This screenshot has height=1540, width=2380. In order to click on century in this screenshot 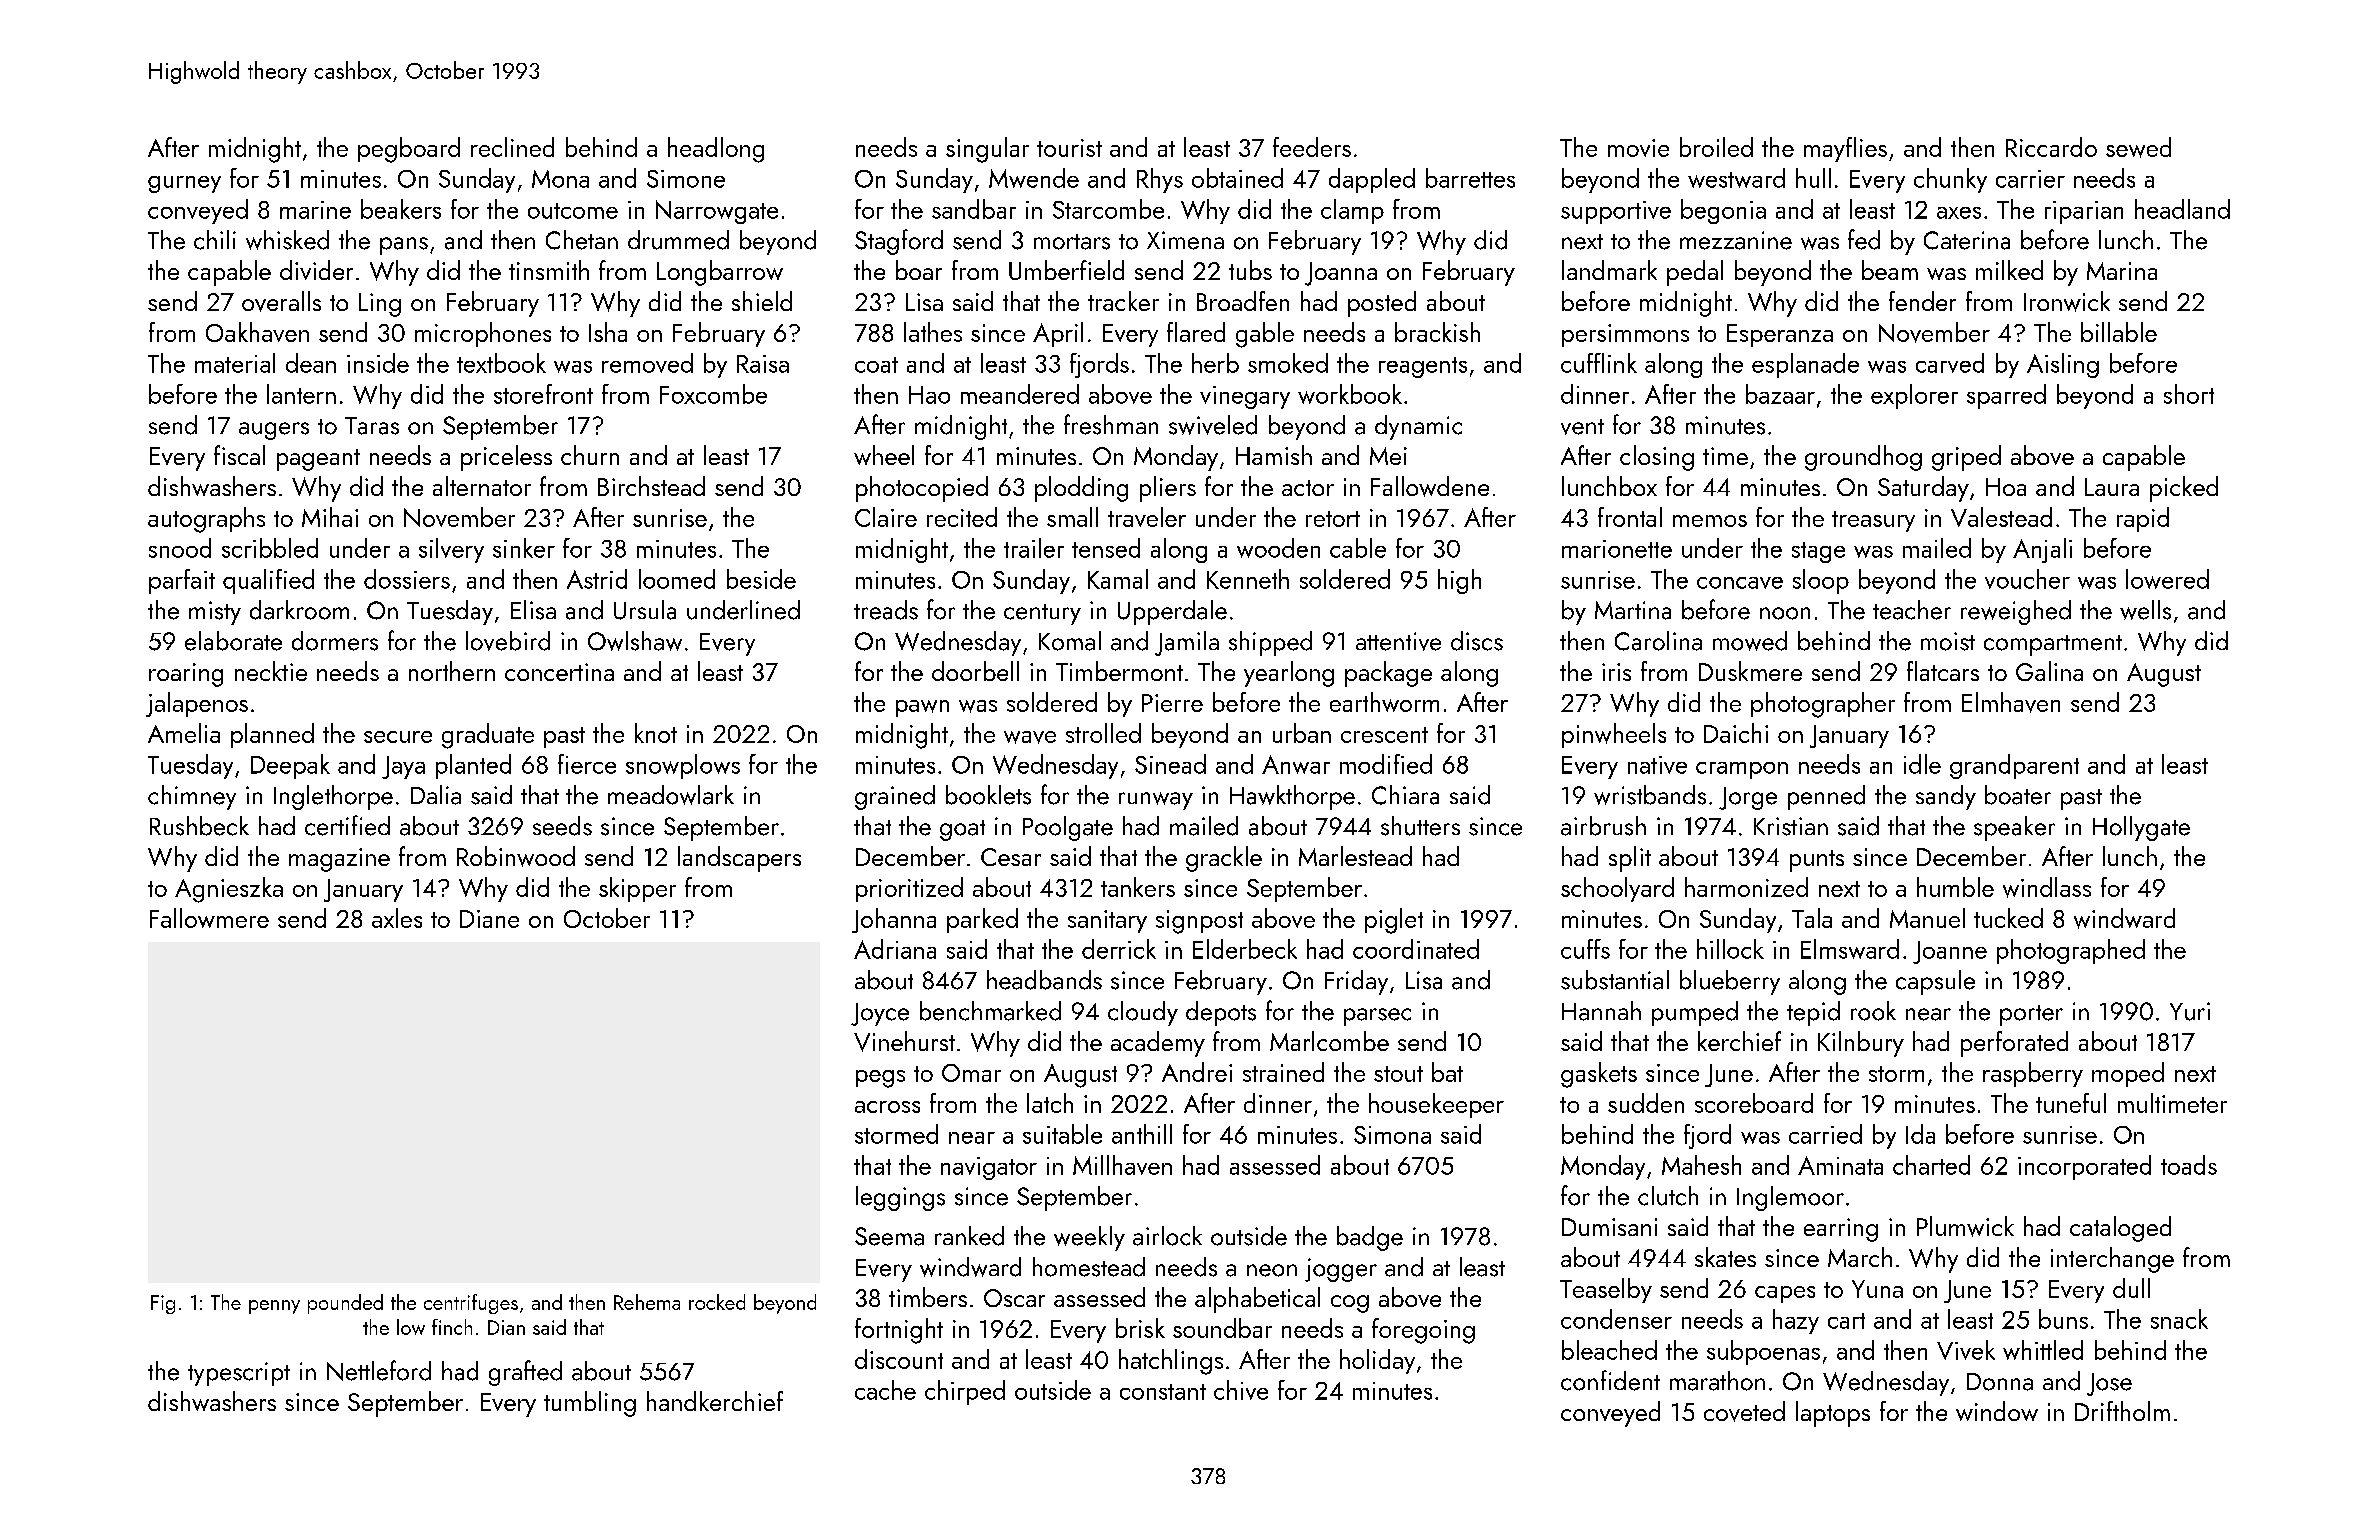, I will do `click(1042, 614)`.
